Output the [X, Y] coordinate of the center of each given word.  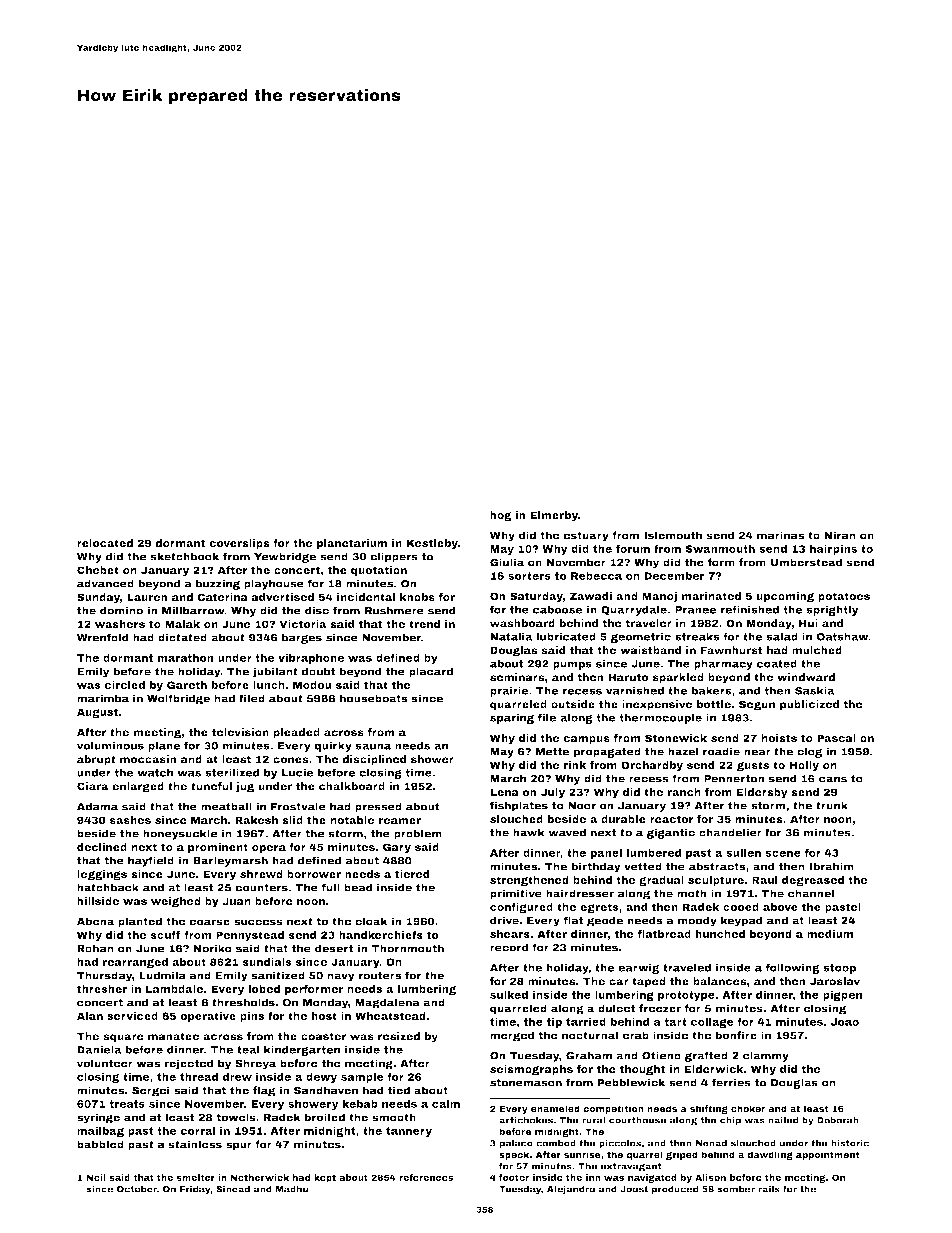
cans [833, 779]
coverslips [239, 544]
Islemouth [673, 535]
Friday [195, 1190]
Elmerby [554, 516]
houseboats [374, 698]
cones [291, 760]
